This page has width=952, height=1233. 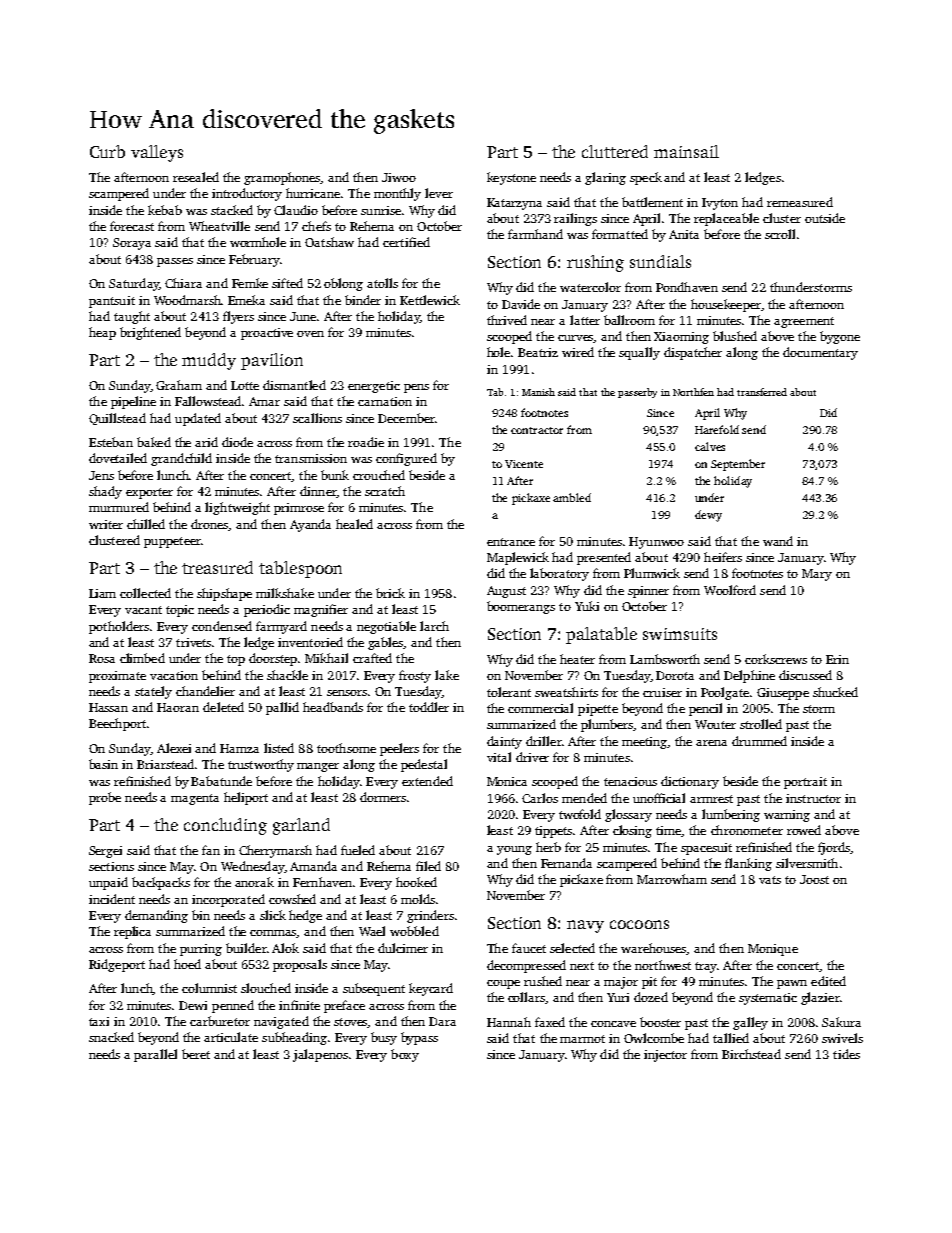 I want to click on laboratory, so click(x=559, y=574).
